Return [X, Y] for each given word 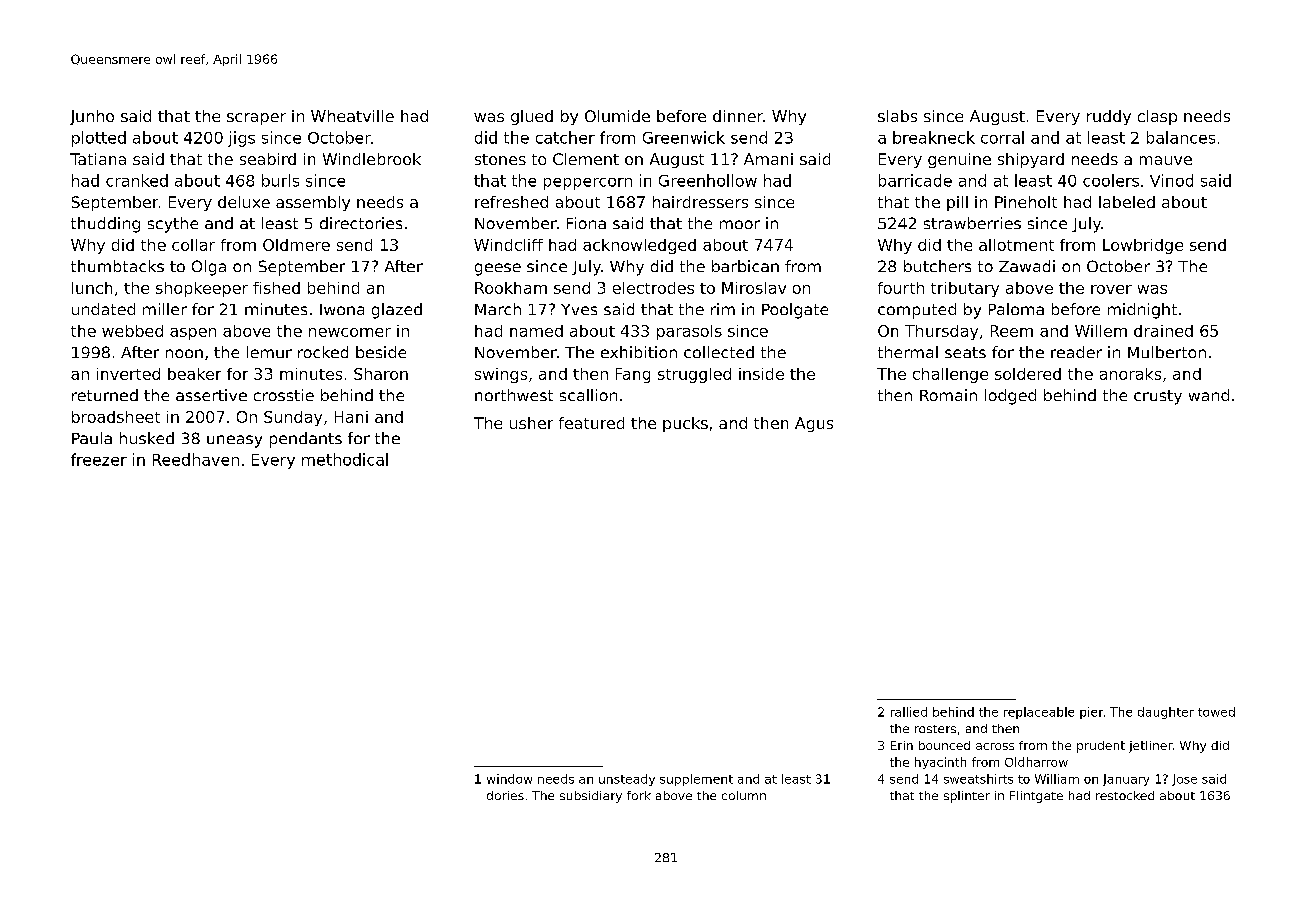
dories [505, 795]
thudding [105, 225]
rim [723, 309]
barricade [915, 180]
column [744, 795]
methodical [345, 459]
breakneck [934, 137]
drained [1163, 331]
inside [761, 374]
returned [105, 395]
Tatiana [98, 159]
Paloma [1016, 309]
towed [1216, 712]
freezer [99, 459]
